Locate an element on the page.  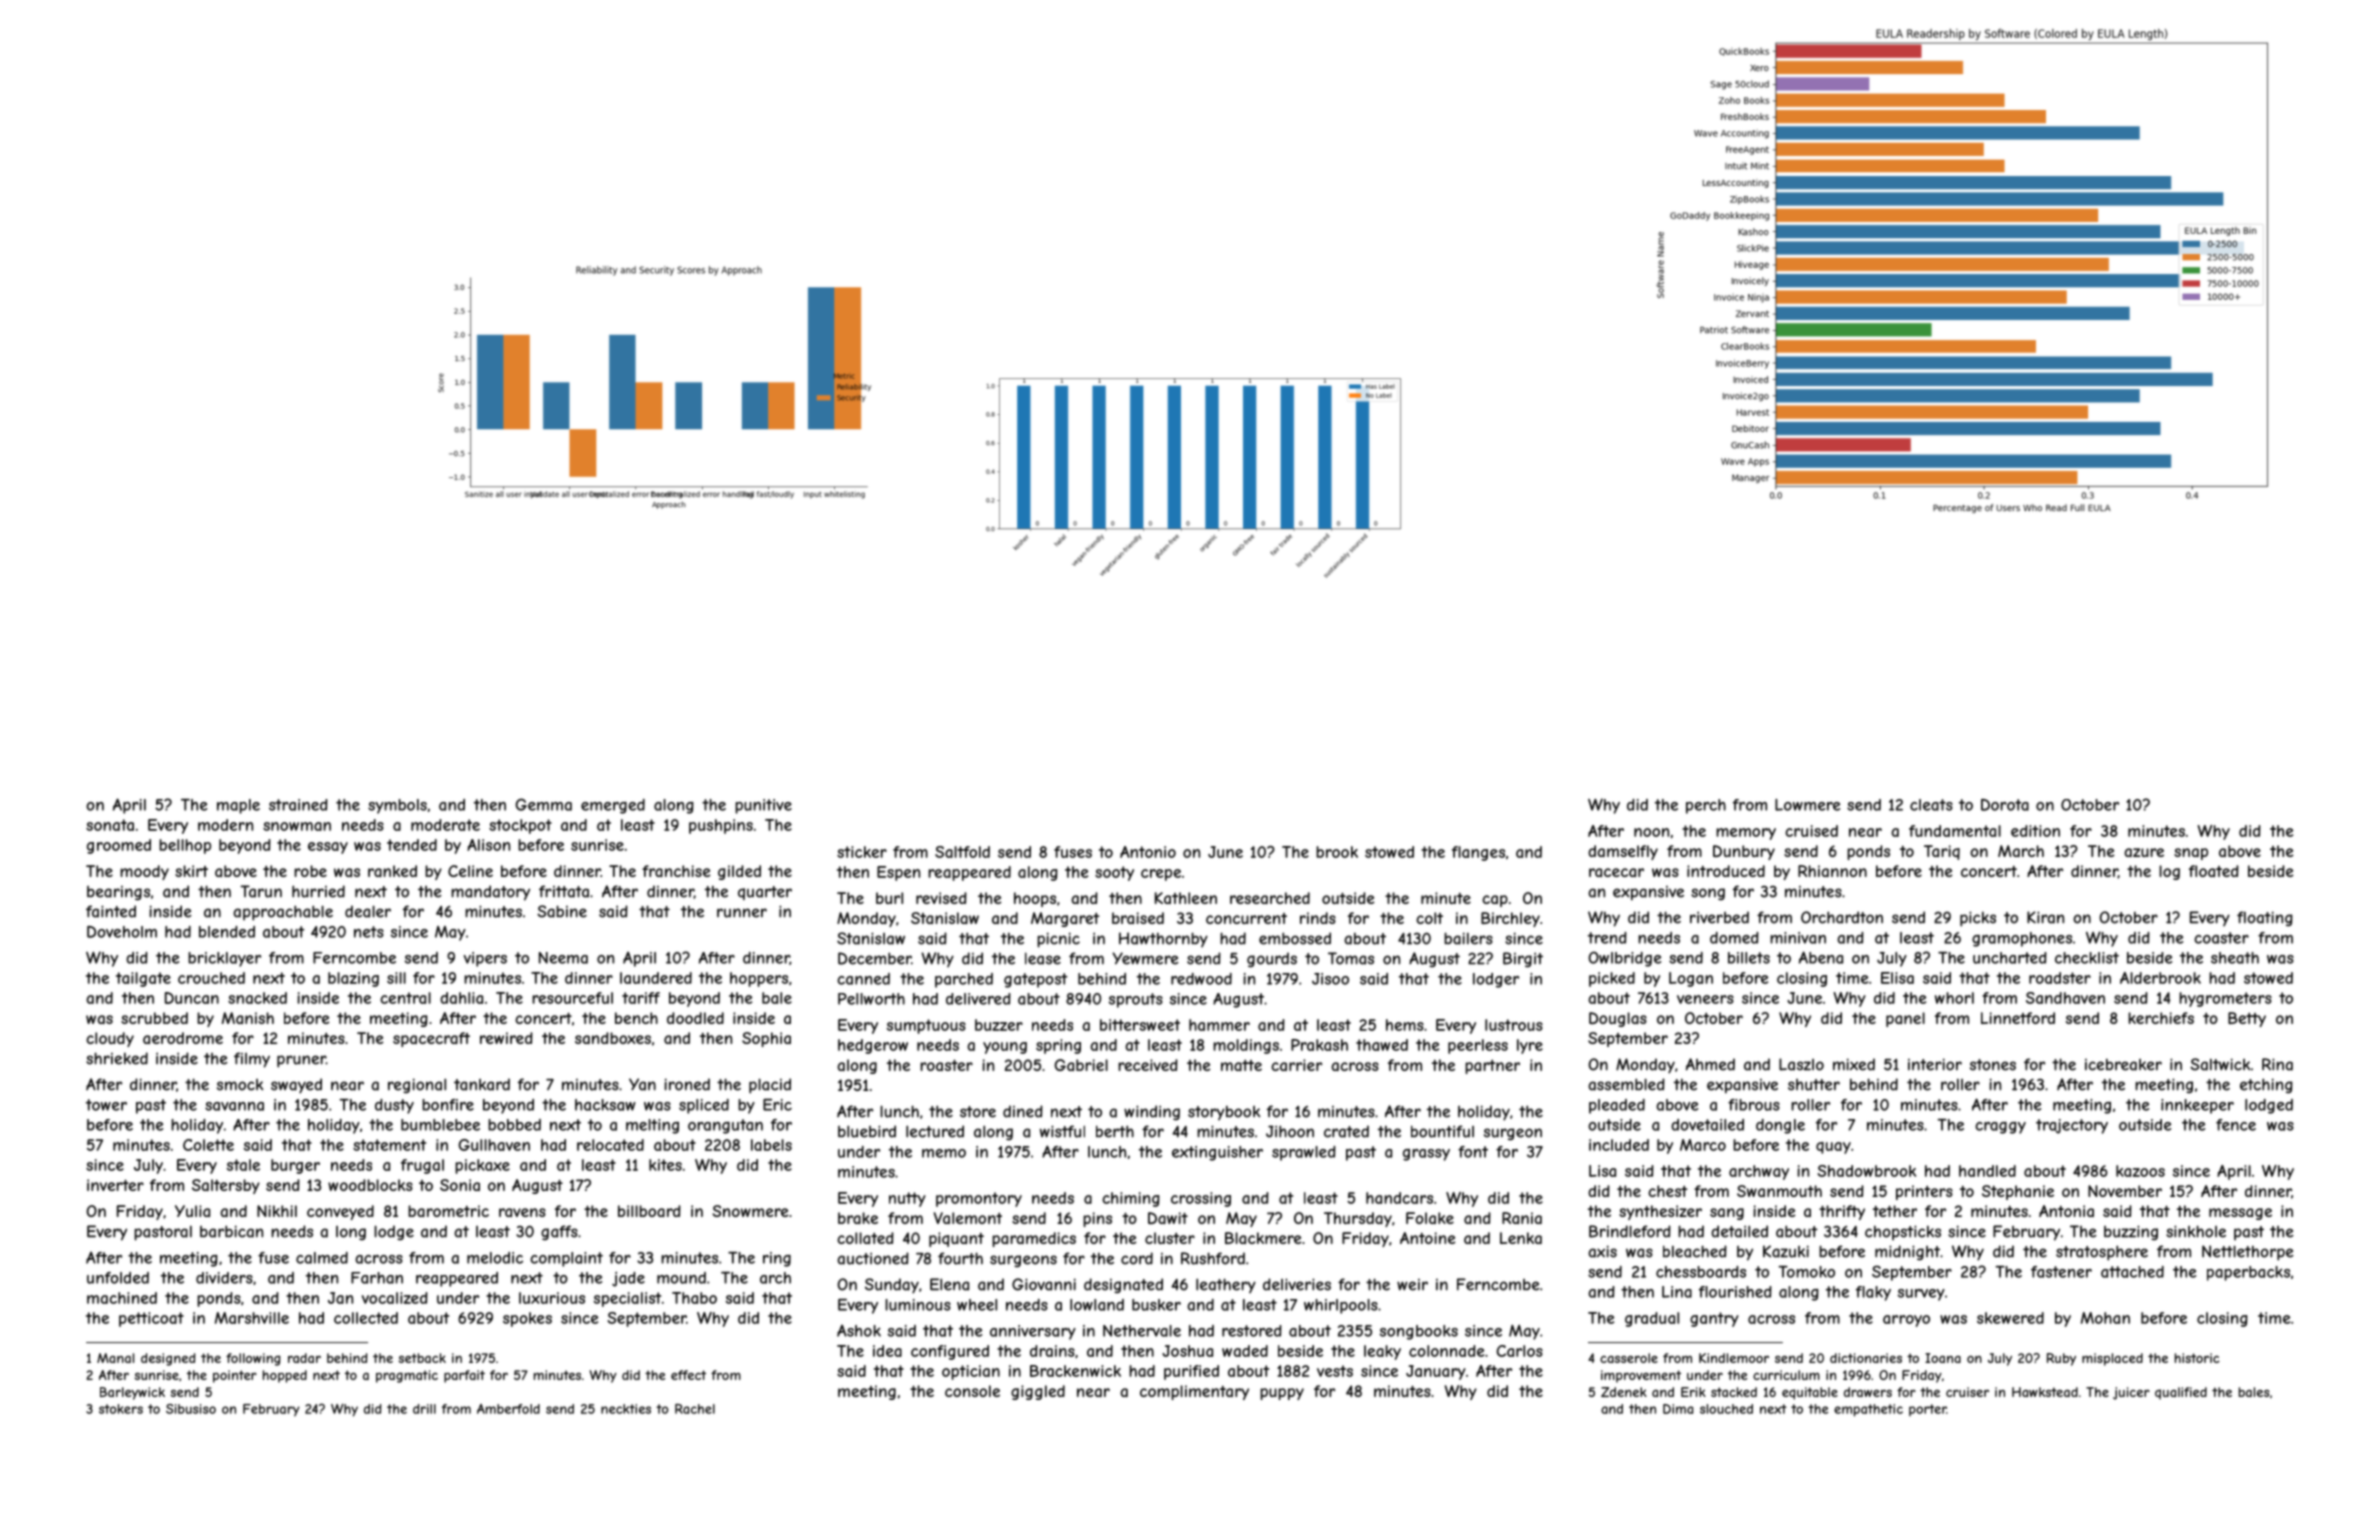
maple is located at coordinates (238, 806).
